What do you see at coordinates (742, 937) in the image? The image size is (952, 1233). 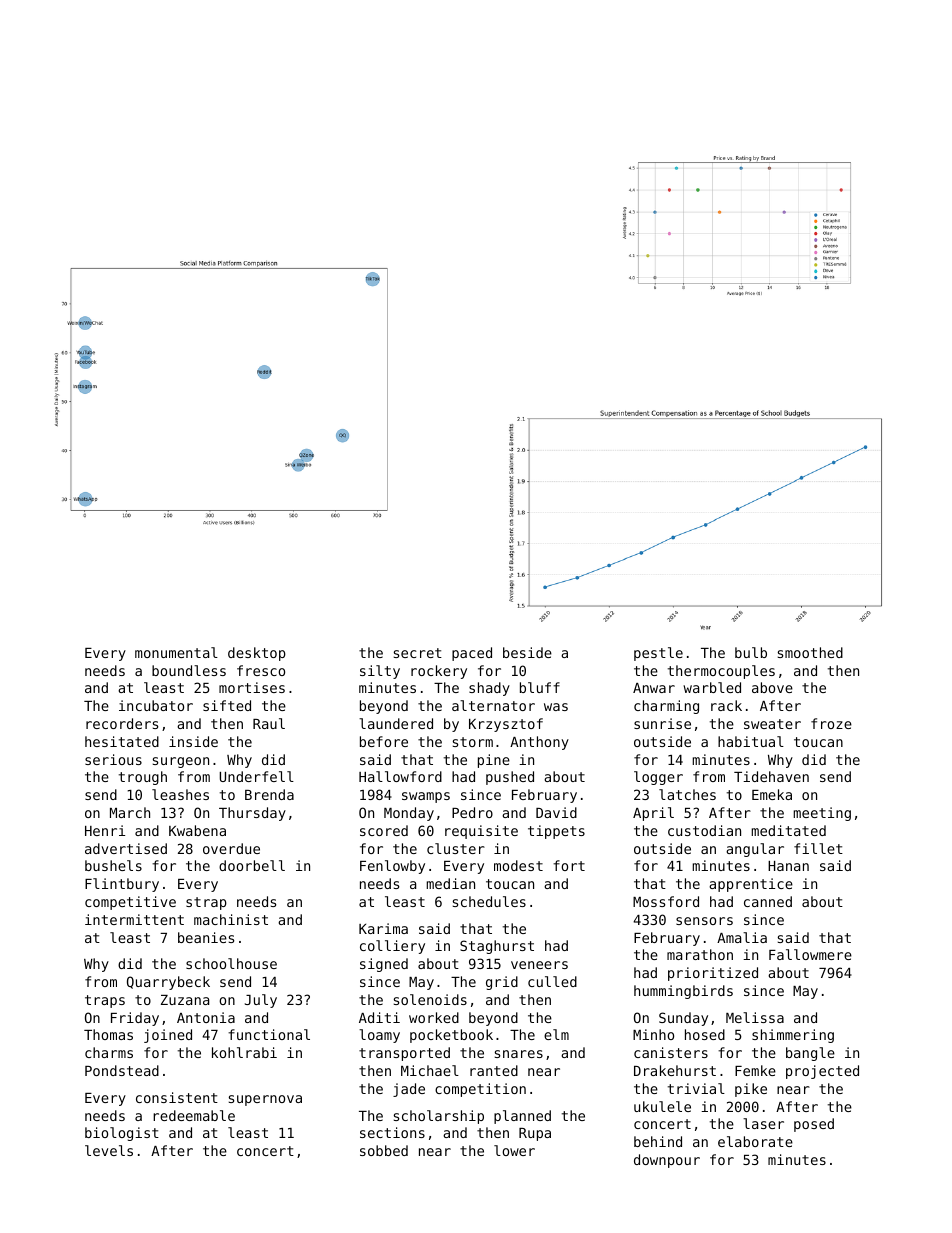 I see `Amalia` at bounding box center [742, 937].
